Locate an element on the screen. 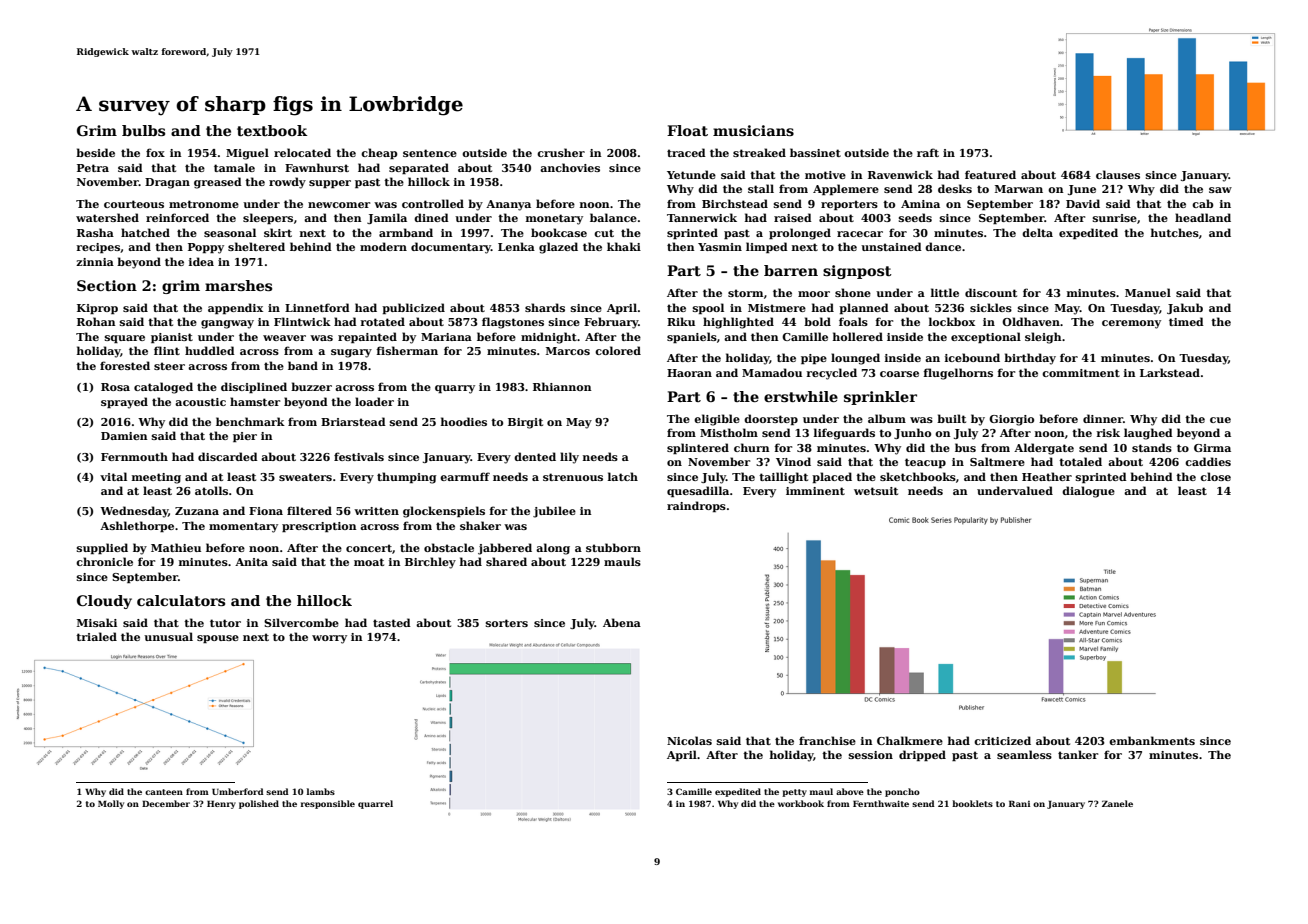 Image resolution: width=1308 pixels, height=924 pixels. sentence is located at coordinates (430, 153).
